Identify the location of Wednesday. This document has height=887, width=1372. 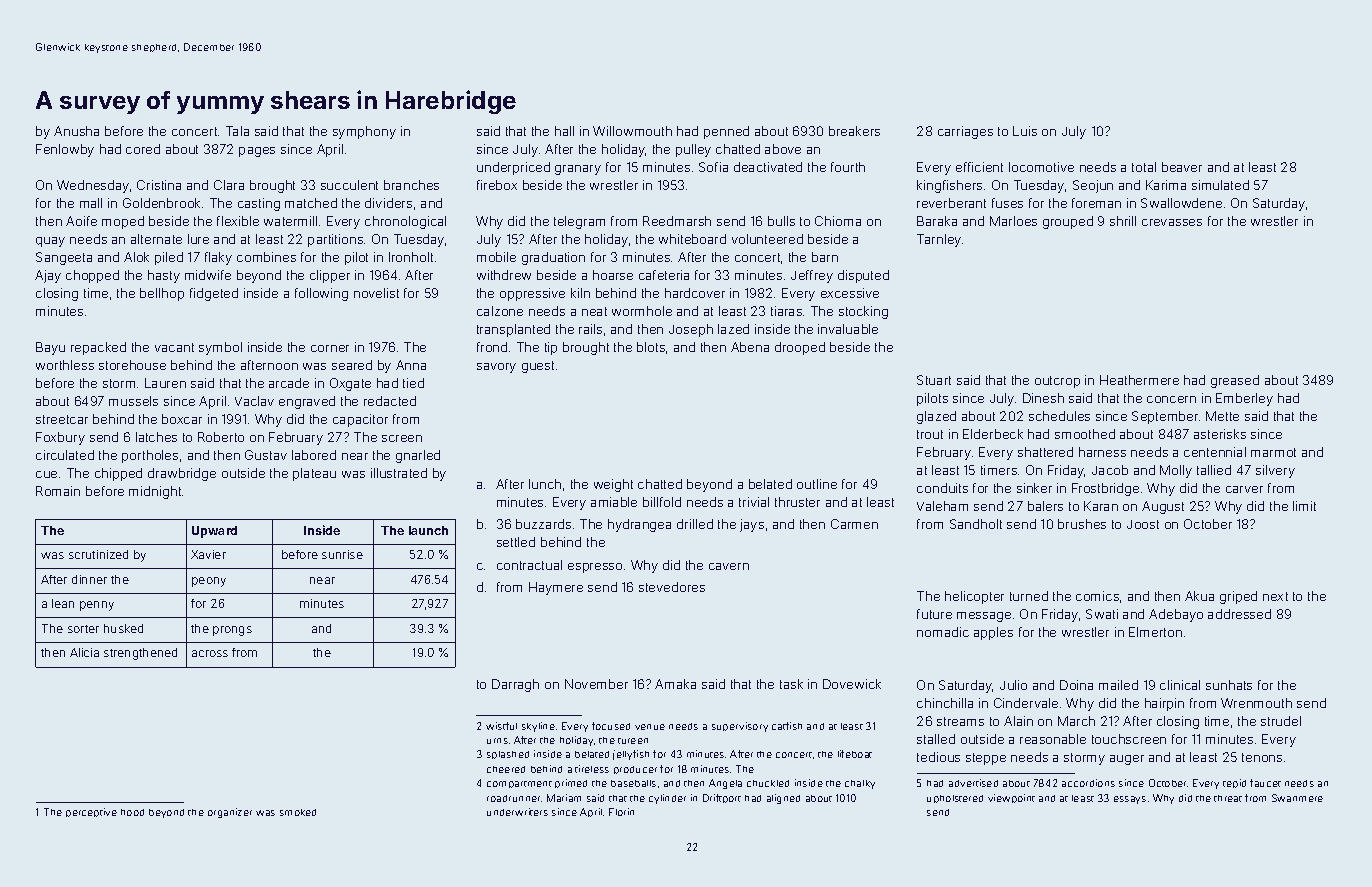
(93, 186).
